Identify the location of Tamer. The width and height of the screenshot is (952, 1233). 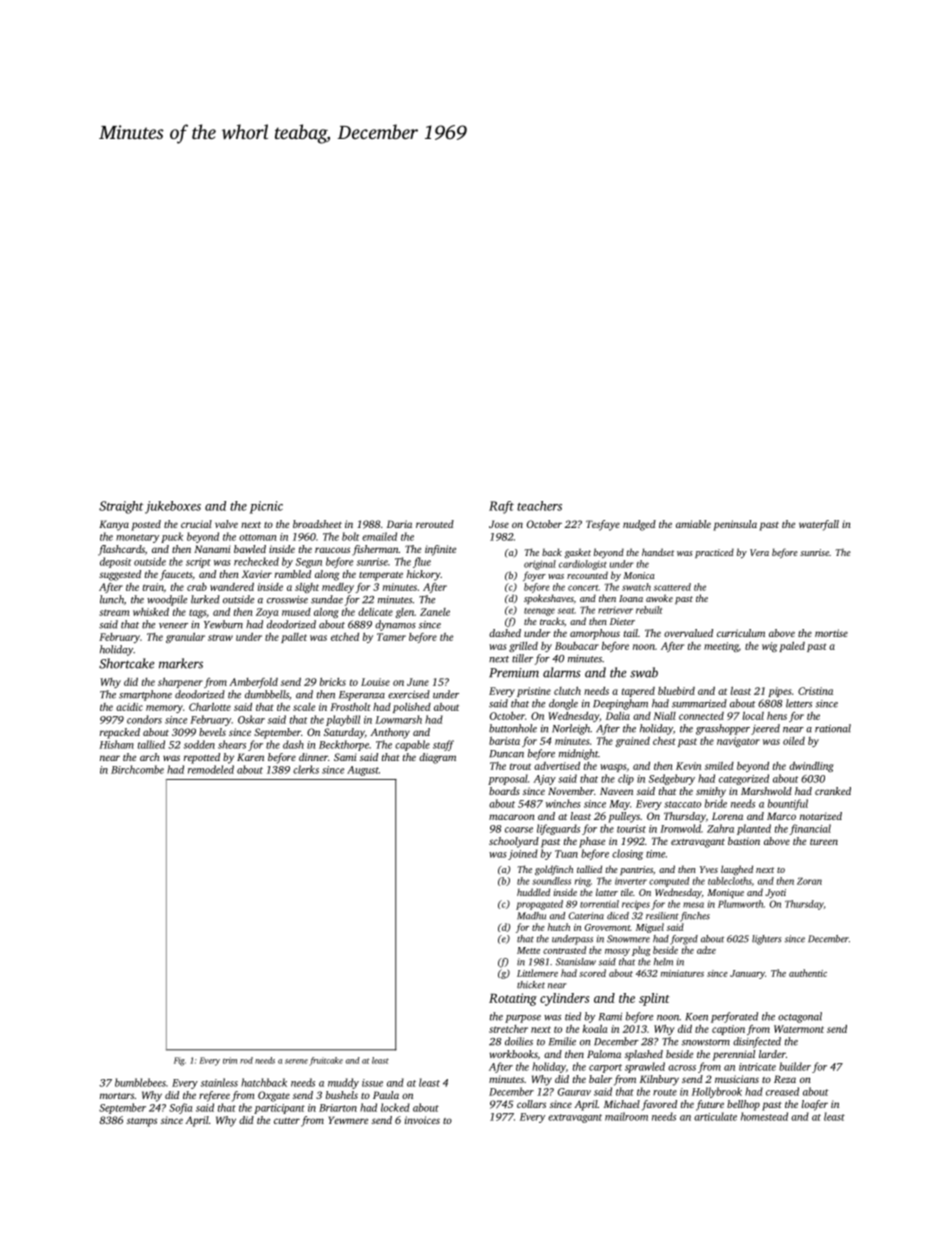
(391, 637).
